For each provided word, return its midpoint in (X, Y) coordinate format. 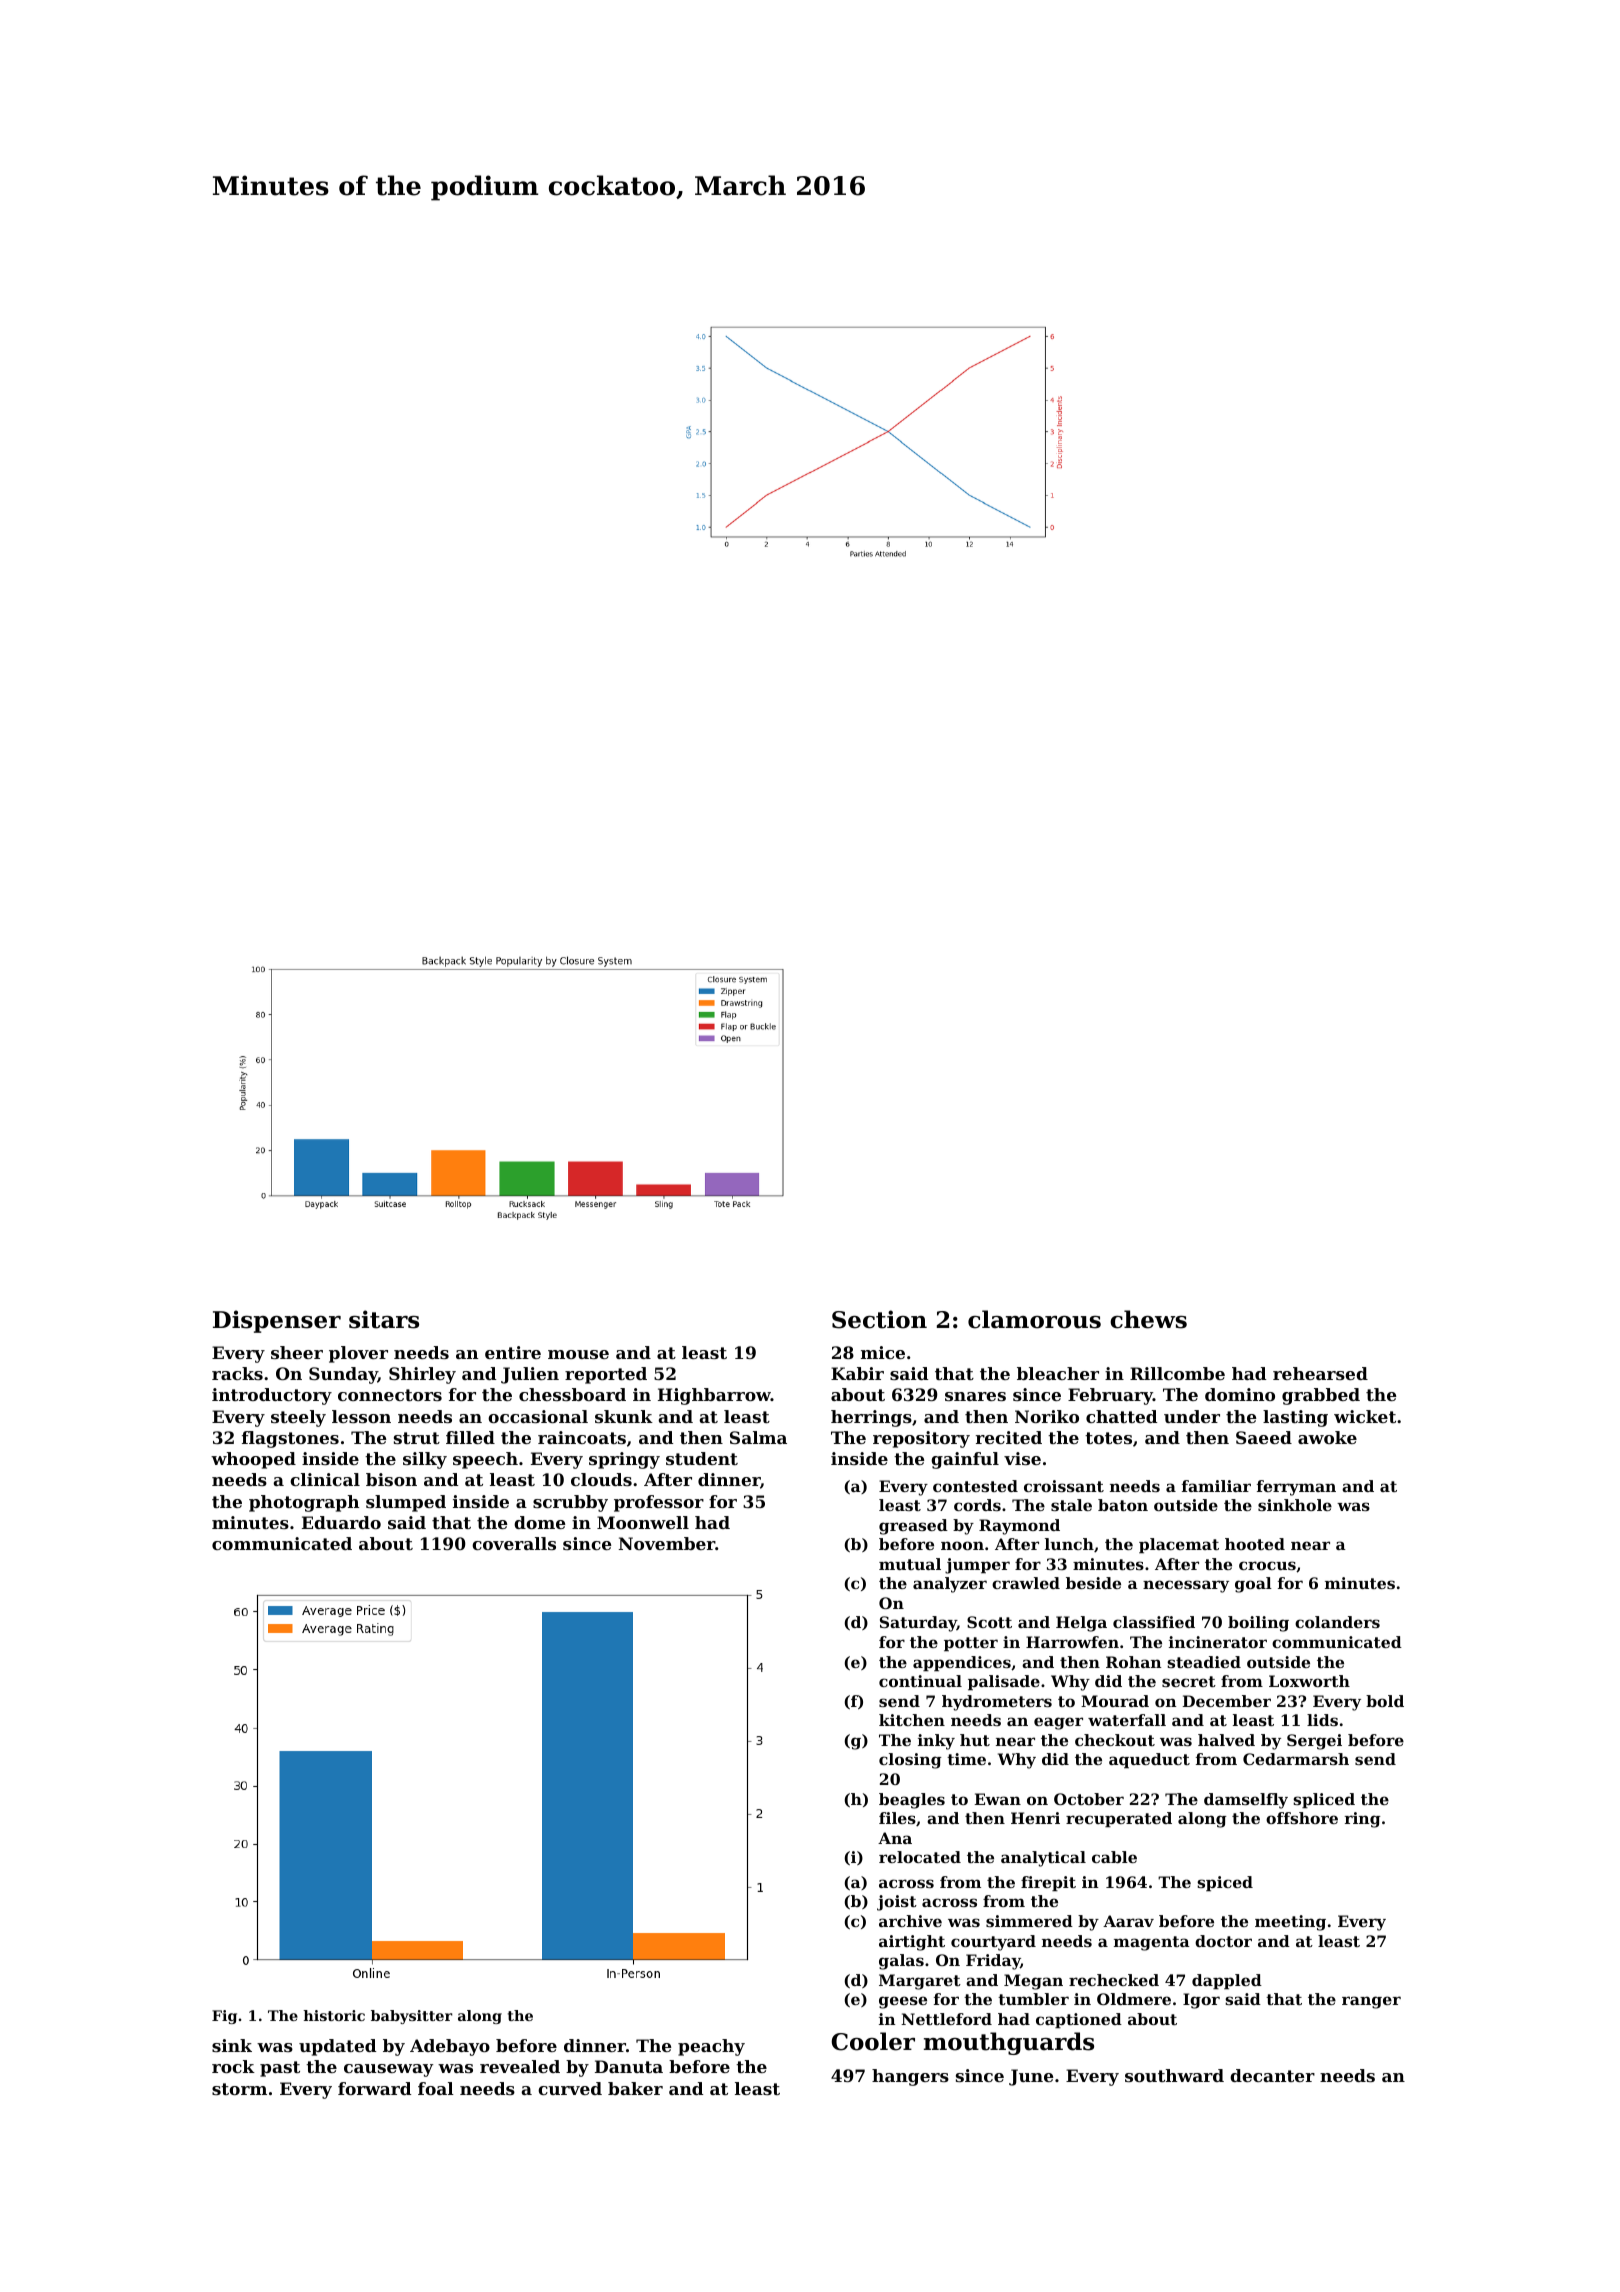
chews (1148, 1319)
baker (635, 2088)
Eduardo (341, 1522)
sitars (384, 1319)
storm (239, 2089)
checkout (1115, 1740)
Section (879, 1319)
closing (910, 1761)
